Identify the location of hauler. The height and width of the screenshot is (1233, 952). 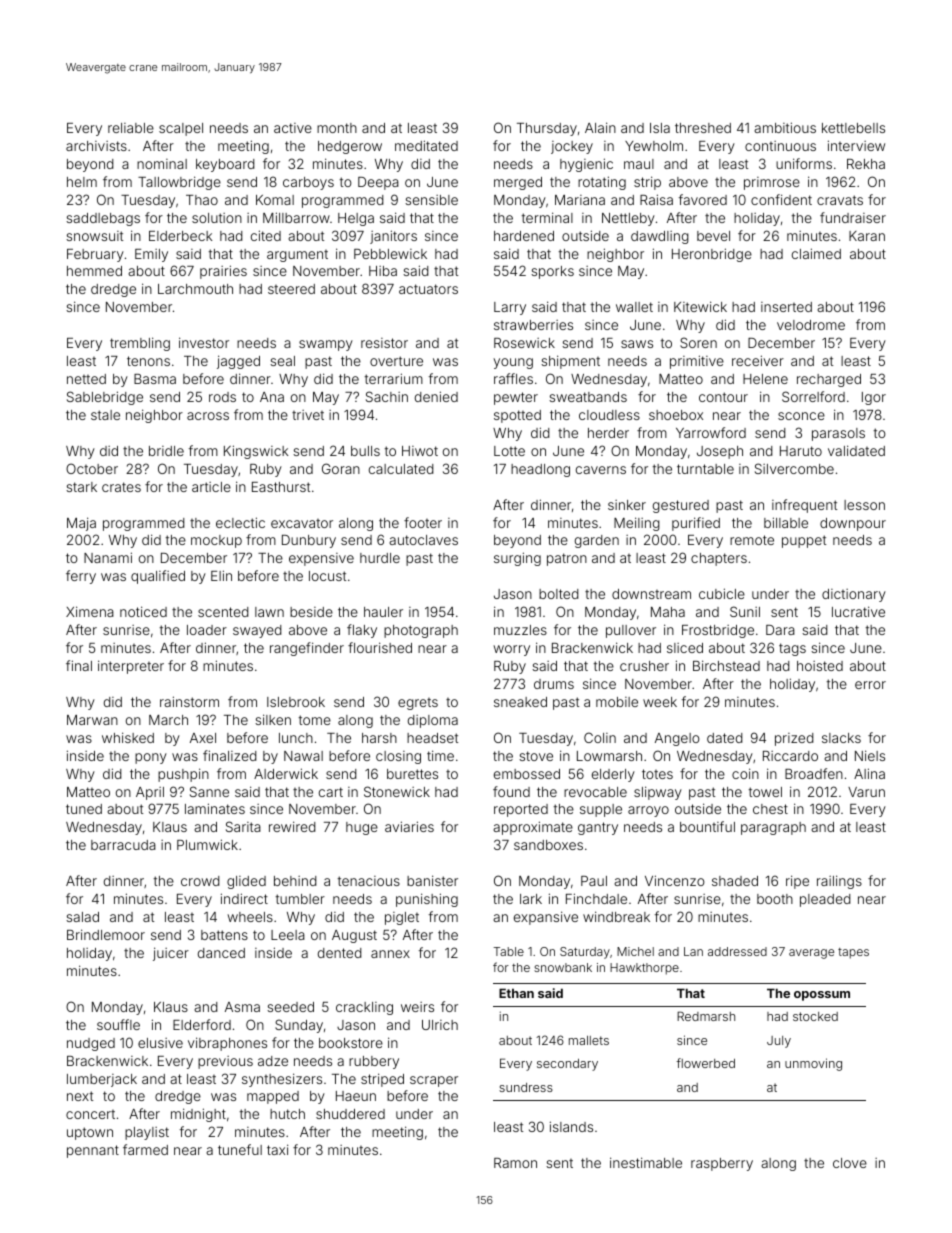
(383, 612).
